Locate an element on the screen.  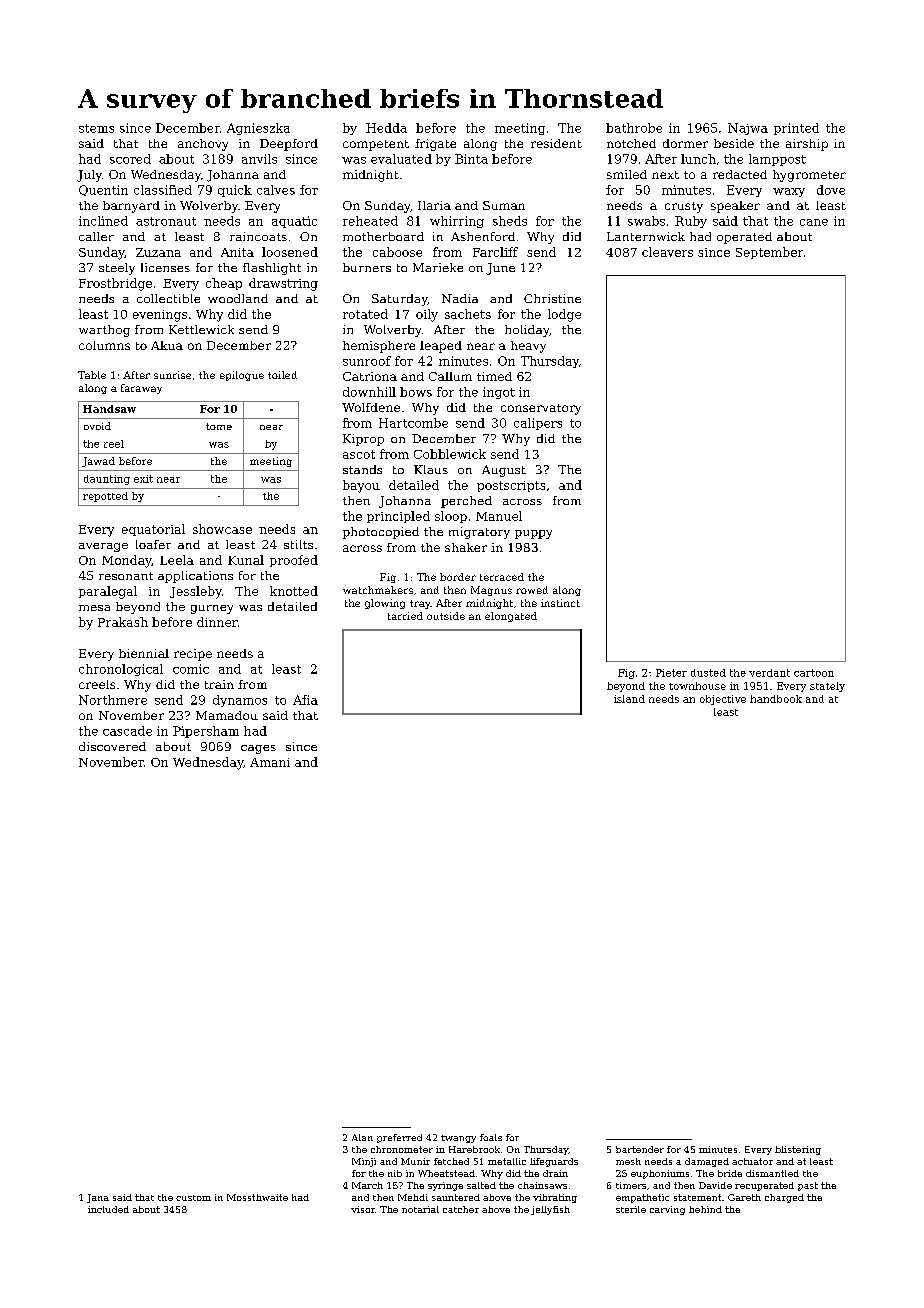
Jana is located at coordinates (98, 1198).
